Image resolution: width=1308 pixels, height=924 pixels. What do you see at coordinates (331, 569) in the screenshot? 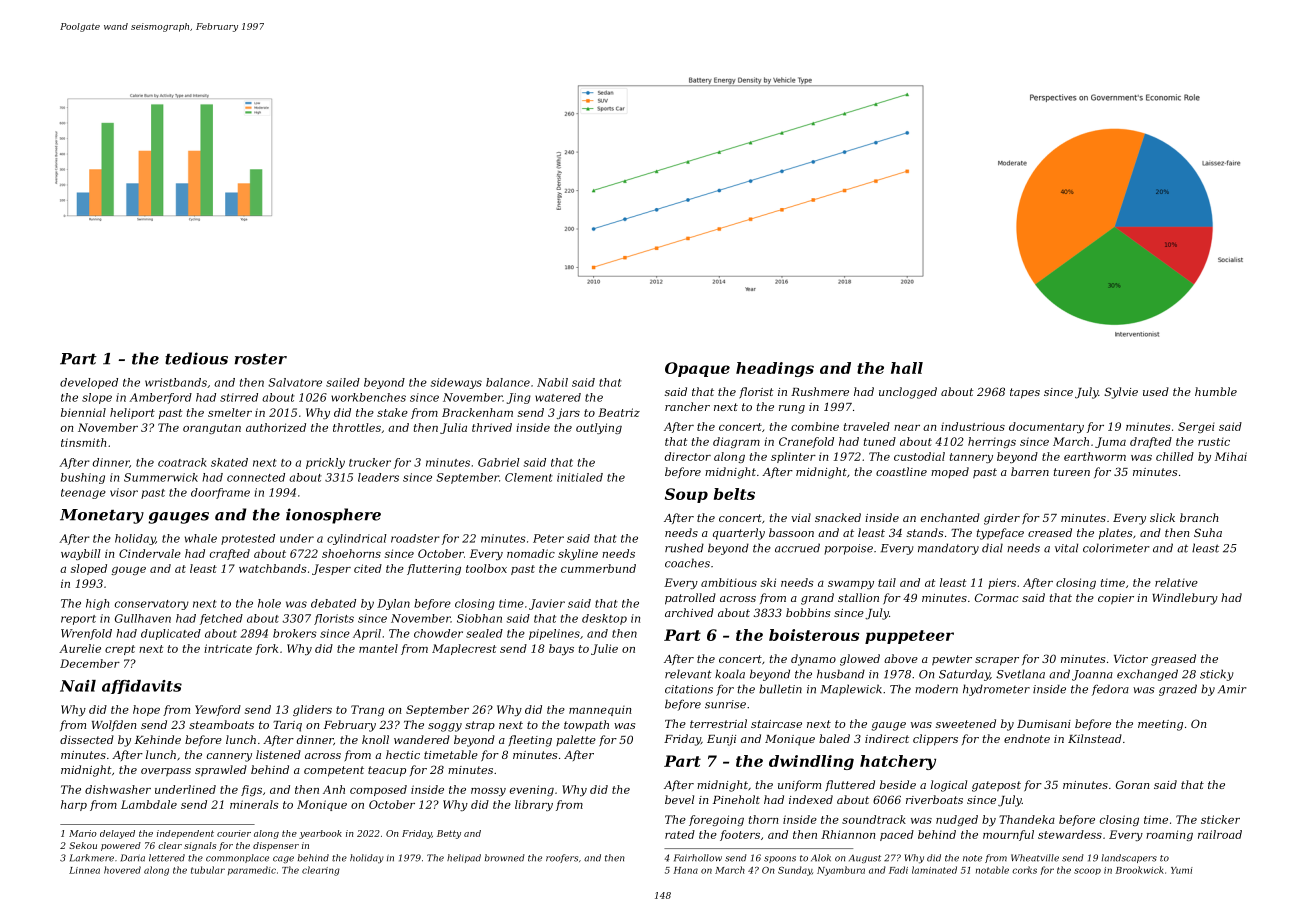
I see `Jesper` at bounding box center [331, 569].
